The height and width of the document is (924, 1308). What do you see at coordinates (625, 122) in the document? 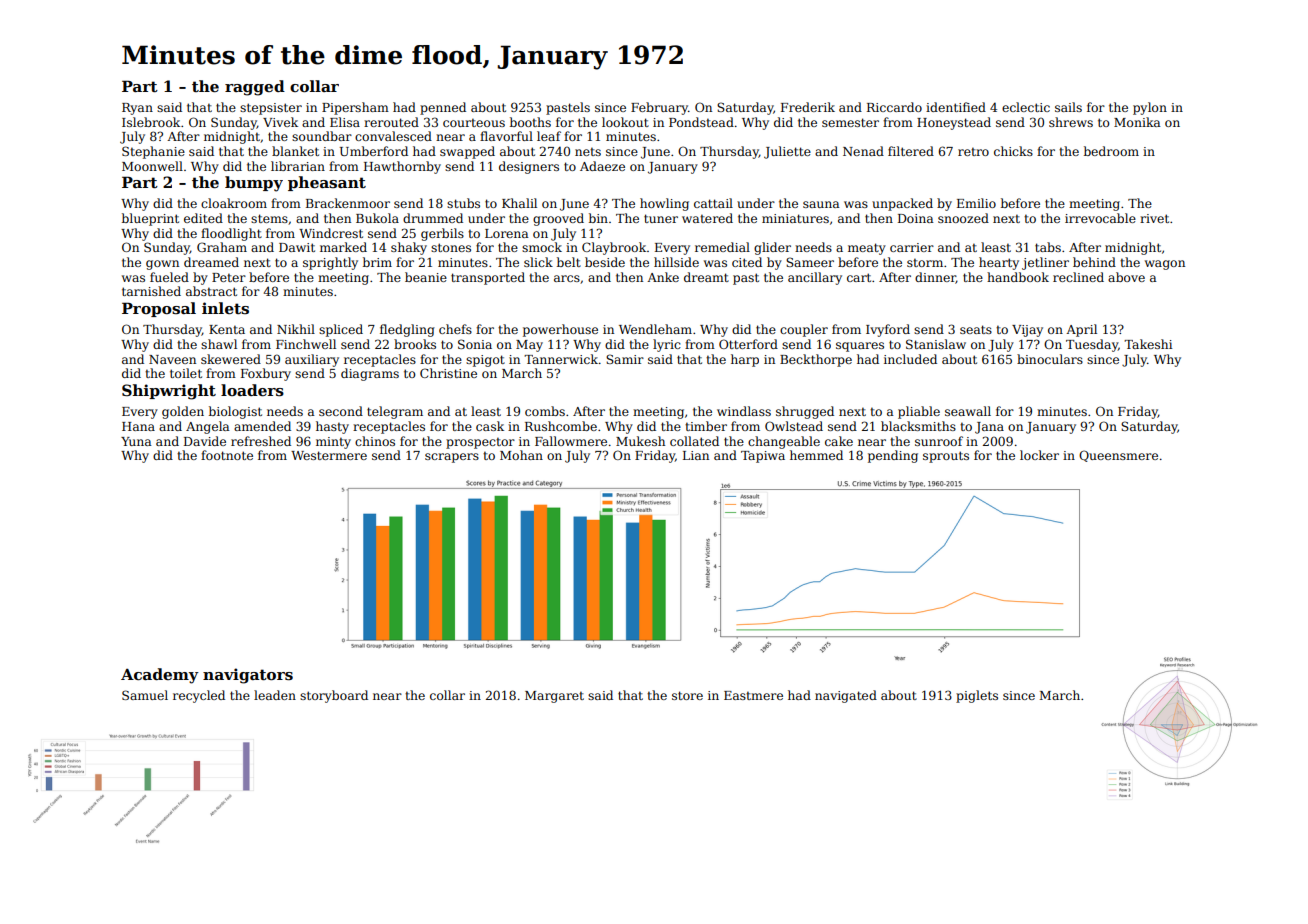
I see `lookout` at bounding box center [625, 122].
